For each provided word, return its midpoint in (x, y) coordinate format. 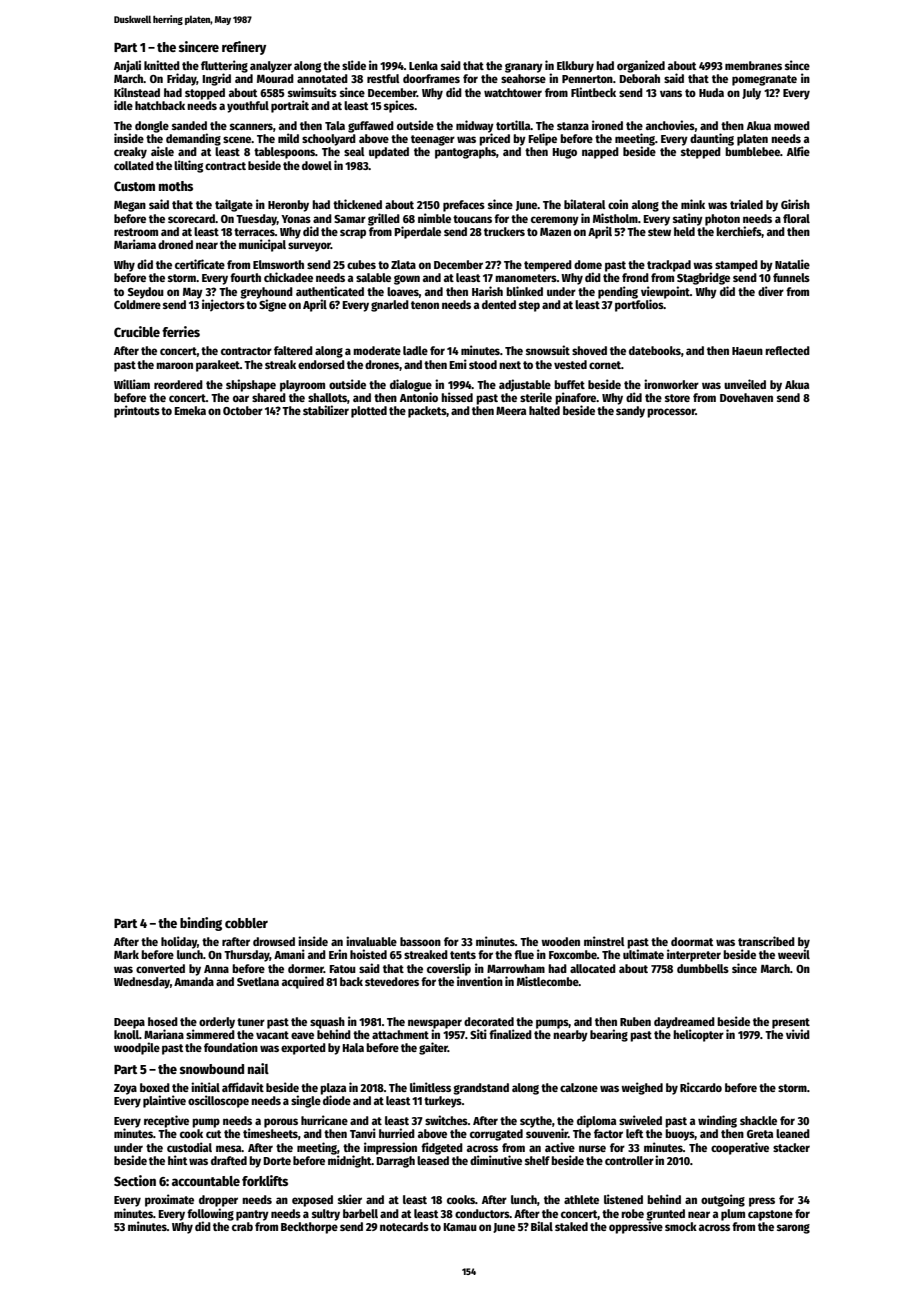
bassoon (420, 941)
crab (242, 1226)
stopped (205, 94)
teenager (433, 140)
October (243, 410)
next (510, 365)
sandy (630, 412)
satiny (688, 219)
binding (201, 924)
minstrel (604, 941)
